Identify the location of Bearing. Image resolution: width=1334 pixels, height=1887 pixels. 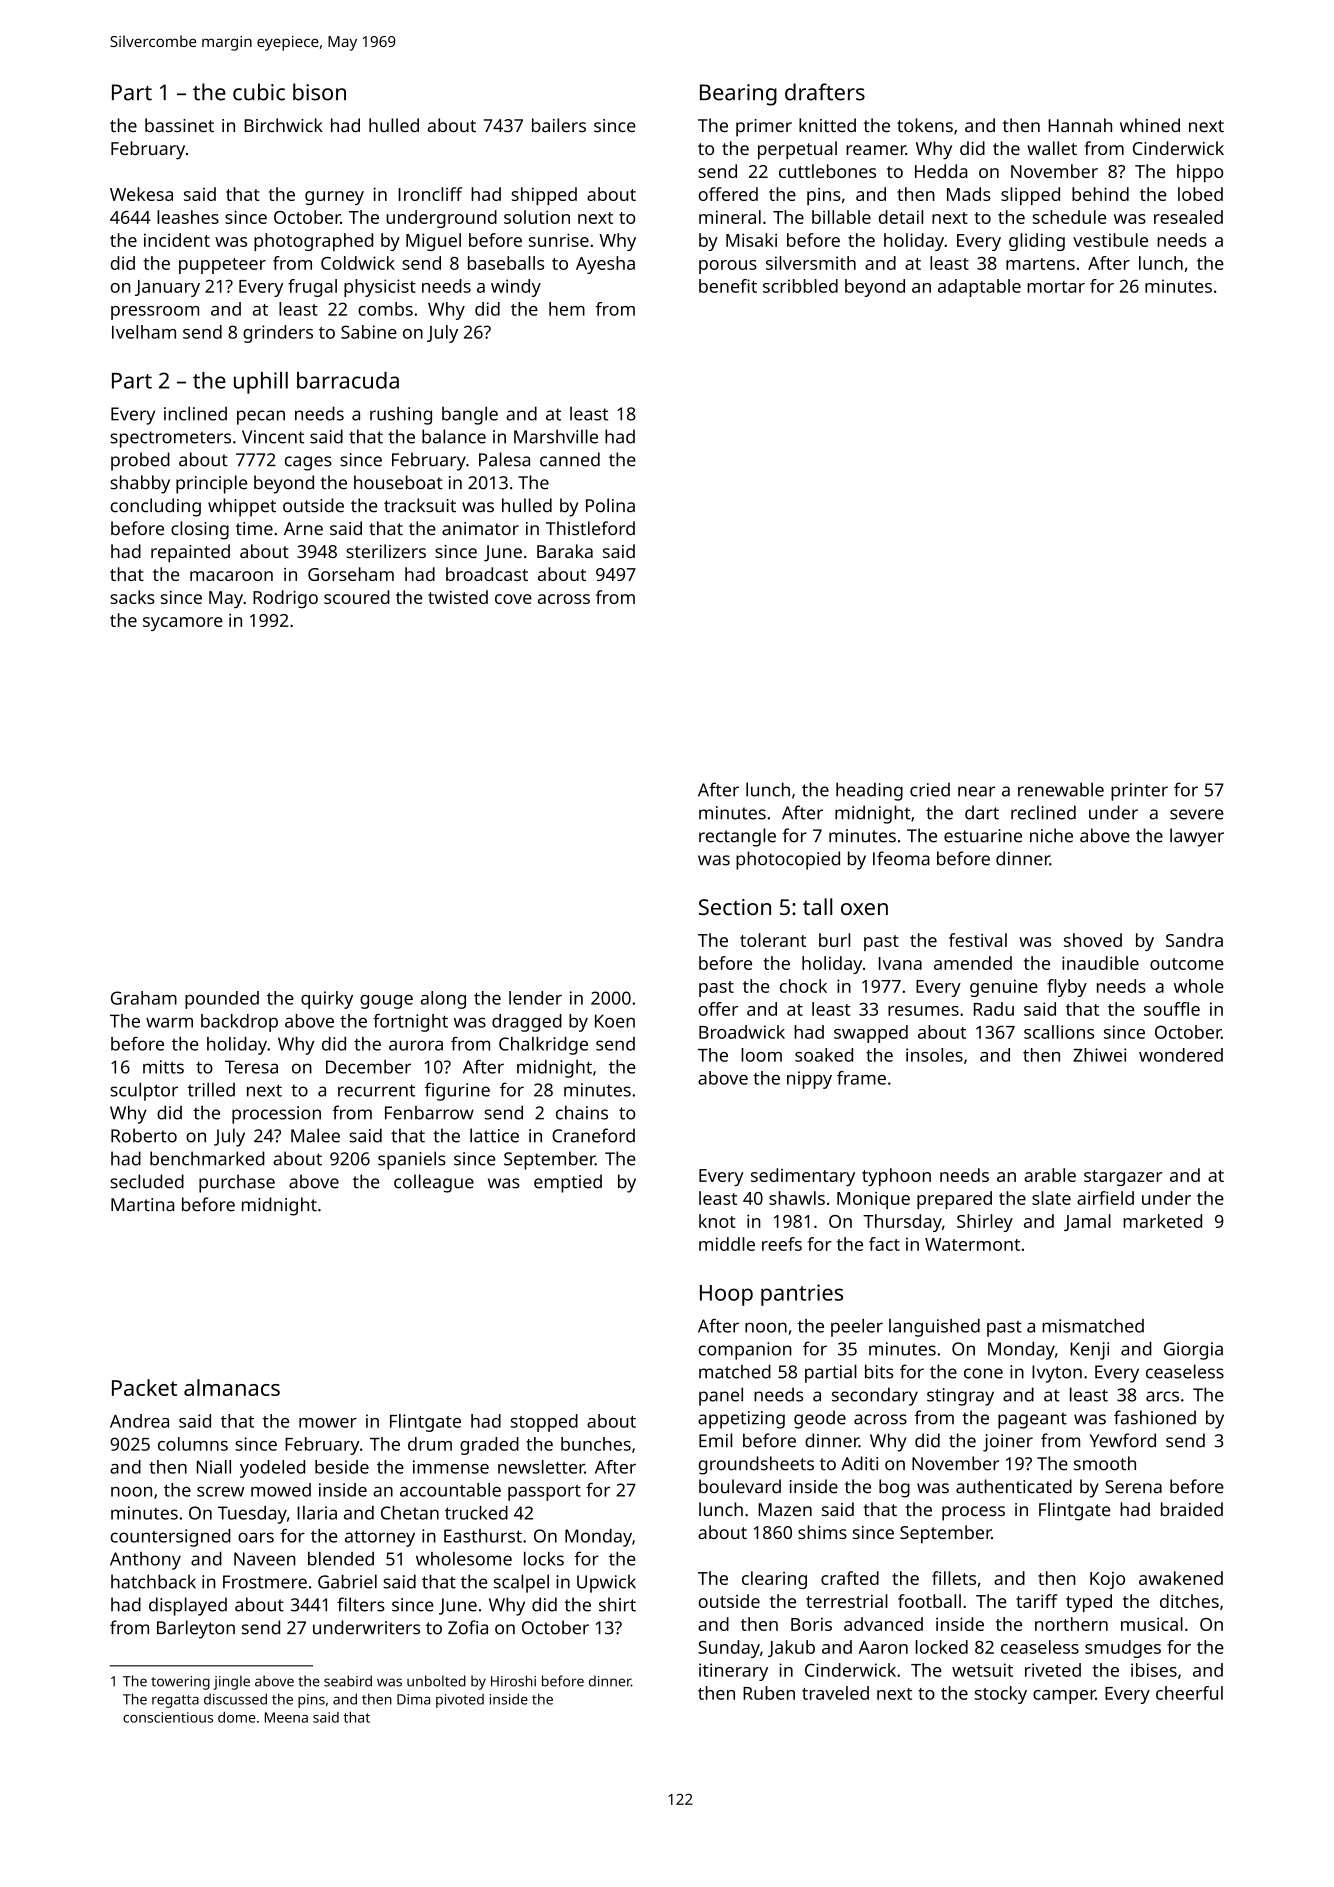
(738, 95).
